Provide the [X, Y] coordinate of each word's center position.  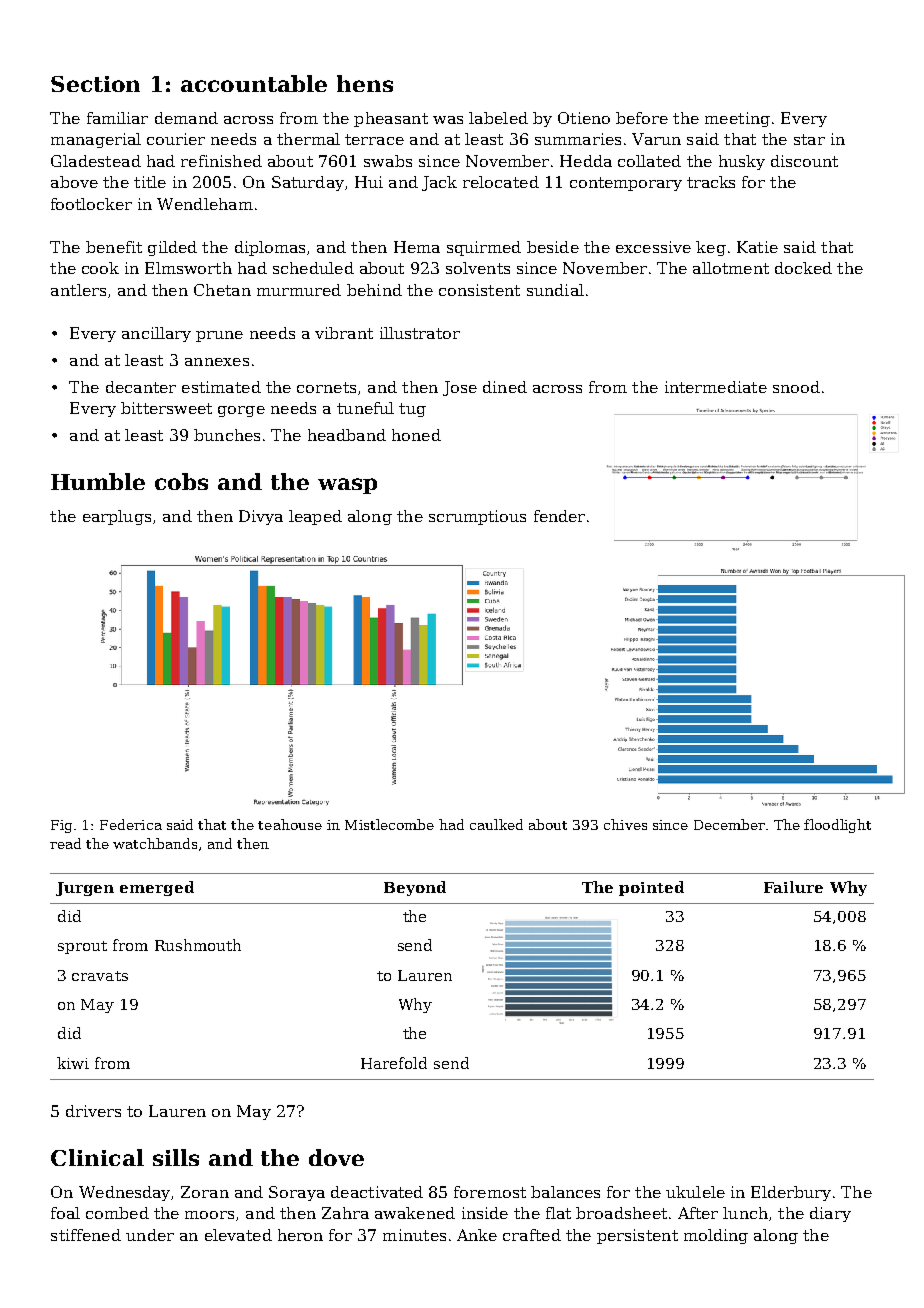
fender [559, 516]
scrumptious [477, 517]
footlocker [91, 204]
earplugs [117, 517]
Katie [757, 247]
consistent [479, 290]
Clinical [97, 1157]
